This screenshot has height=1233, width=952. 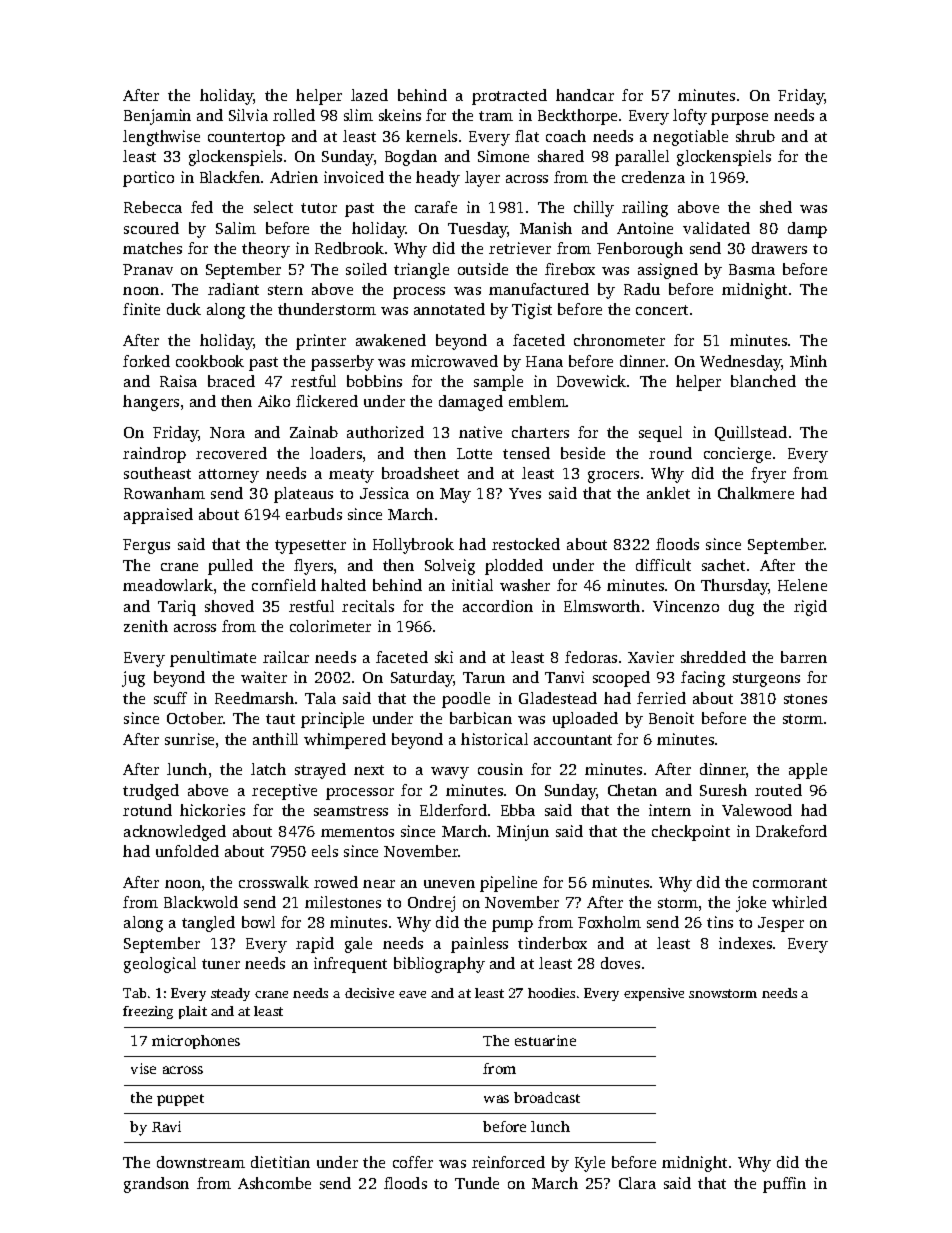 I want to click on outside, so click(x=483, y=269).
